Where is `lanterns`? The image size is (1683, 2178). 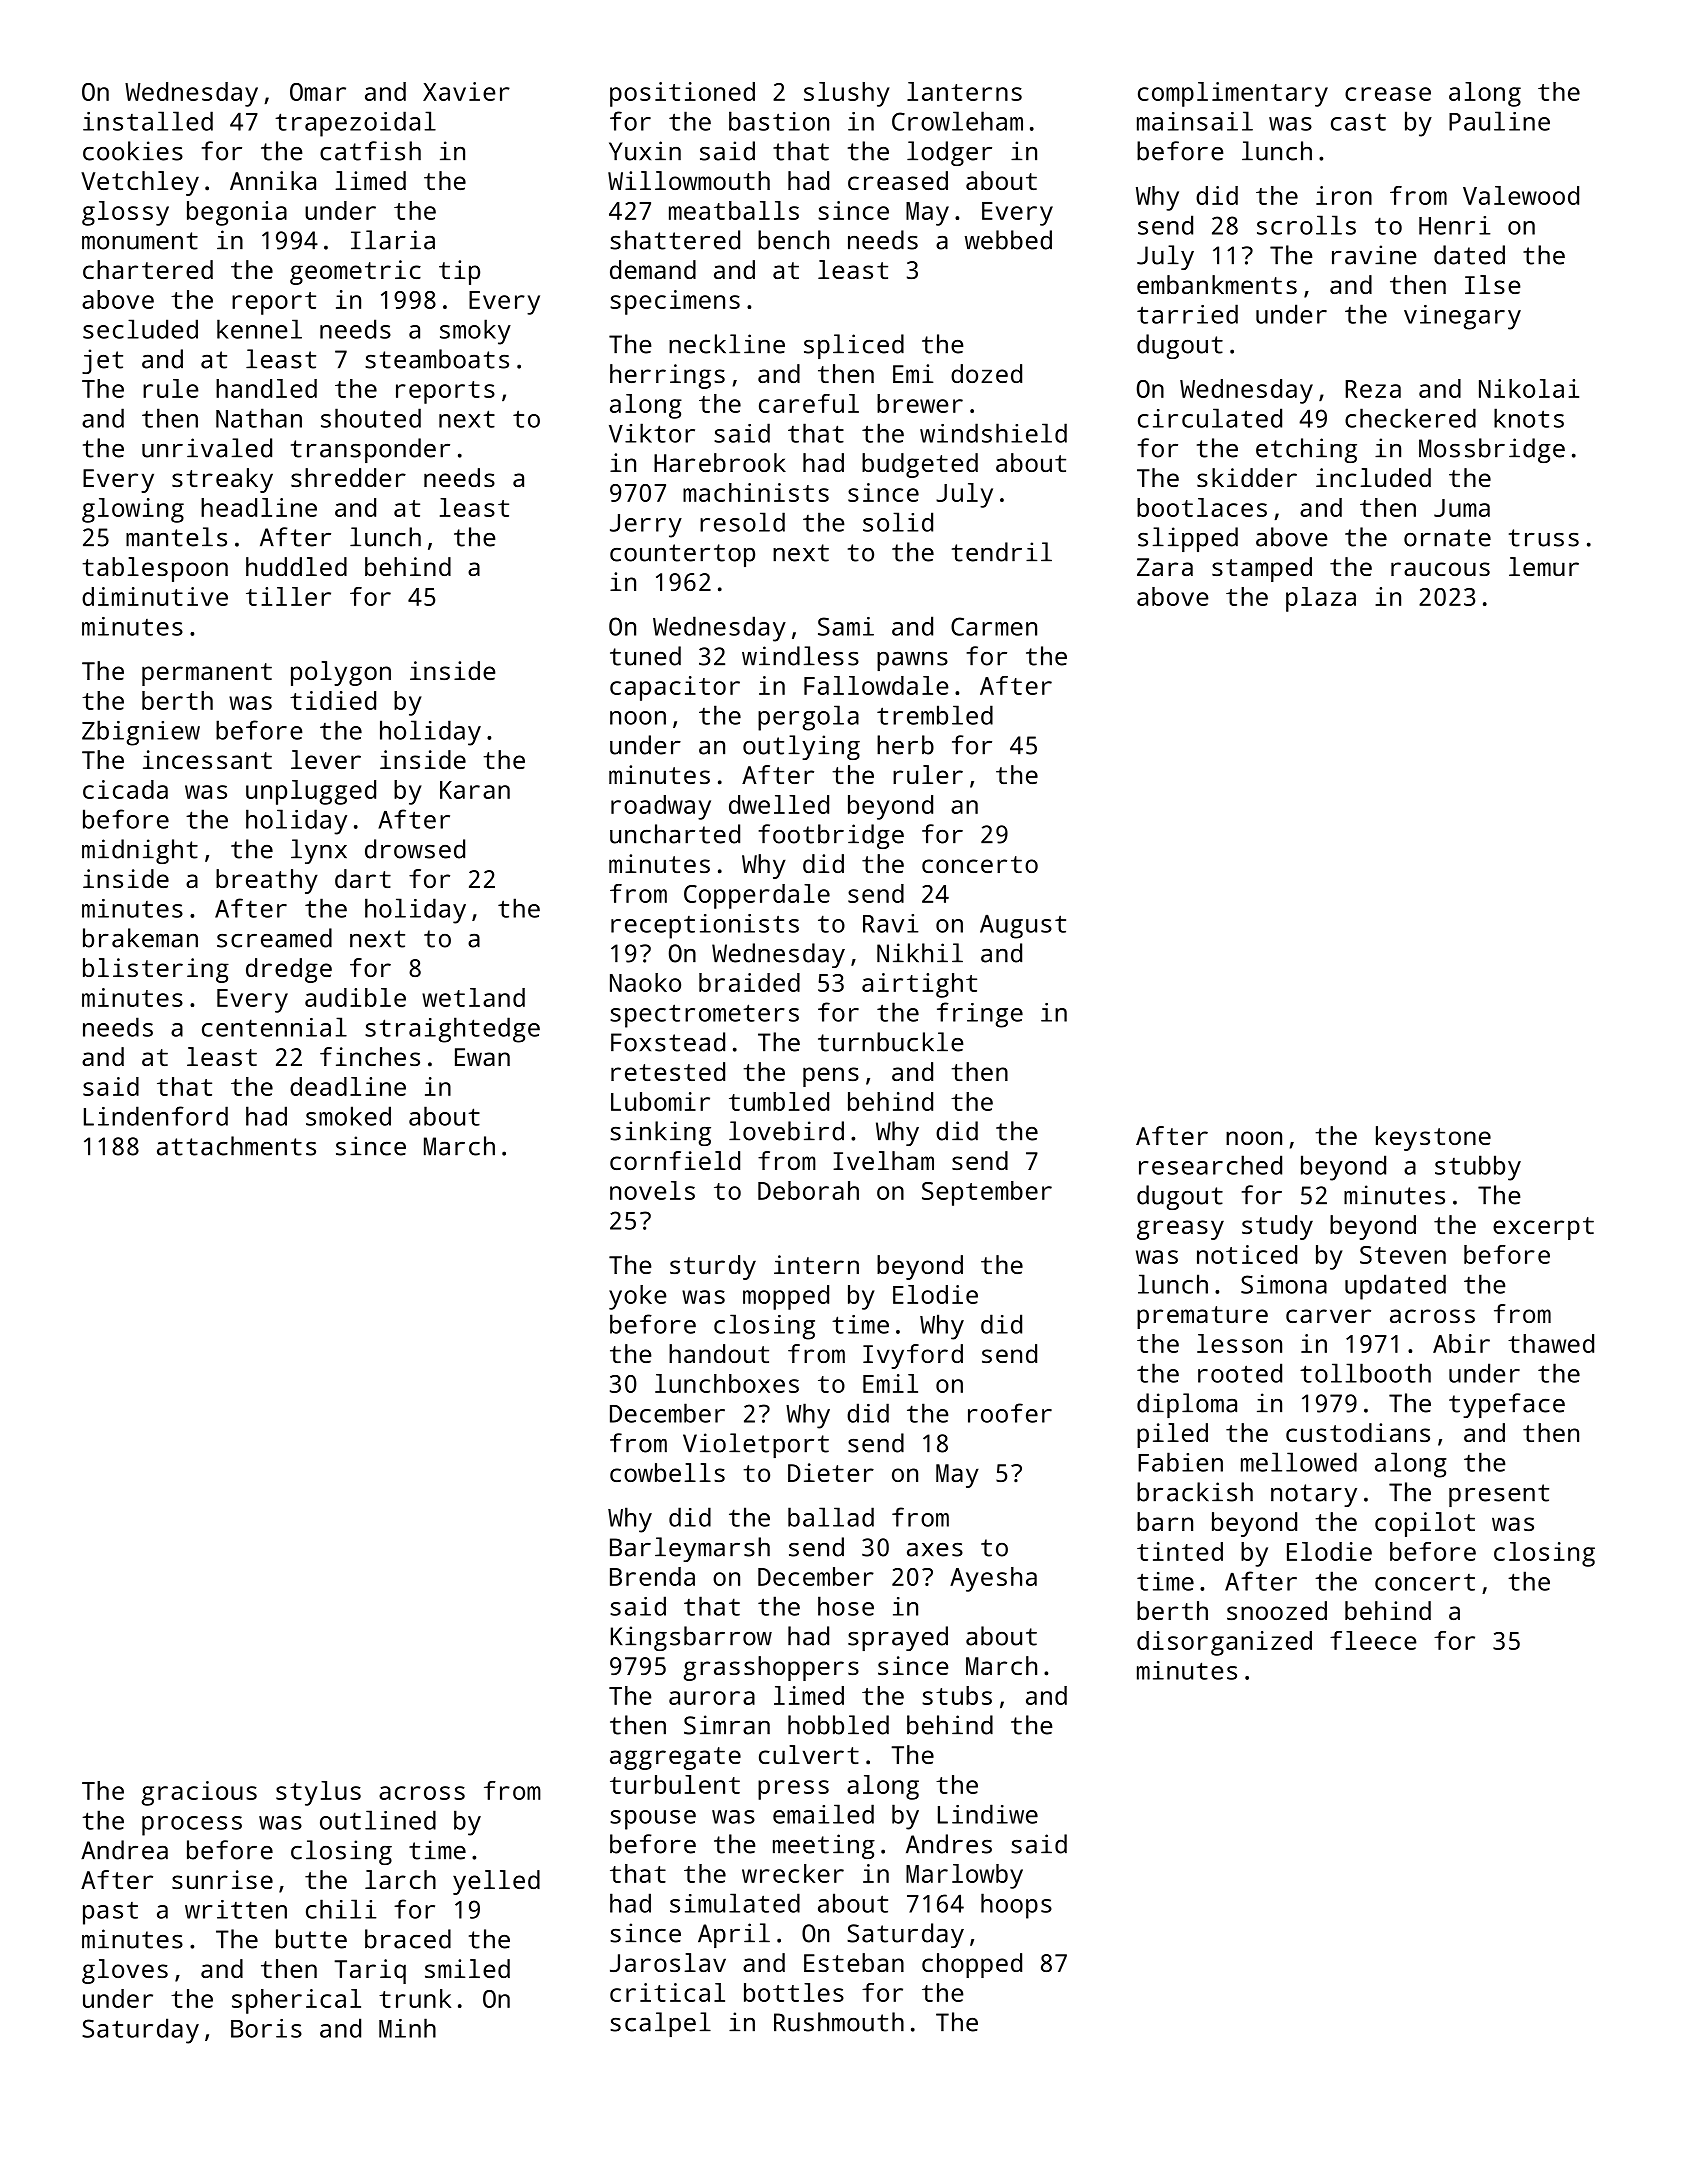 lanterns is located at coordinates (964, 91).
